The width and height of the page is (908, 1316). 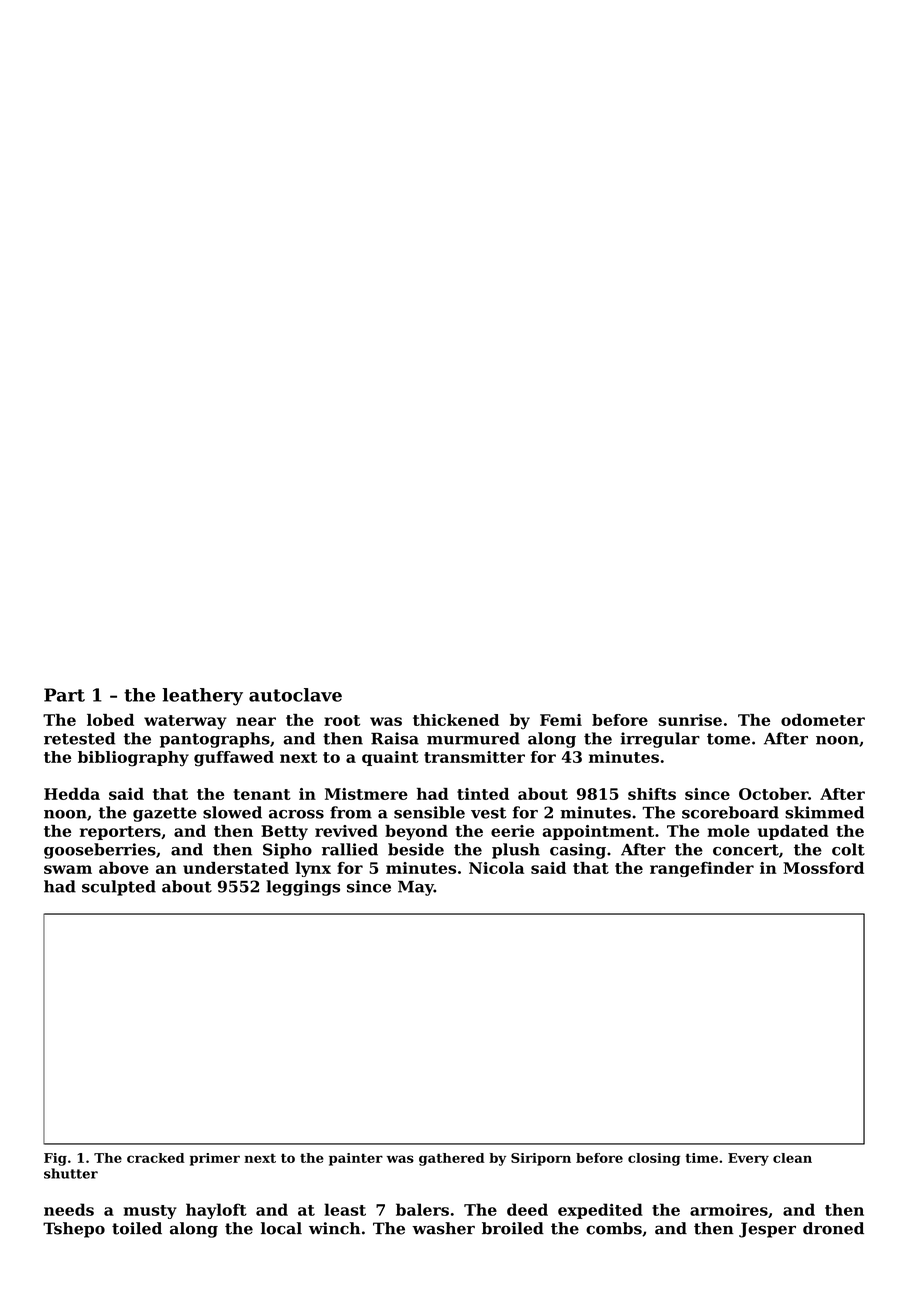 I want to click on painter, so click(x=356, y=1159).
